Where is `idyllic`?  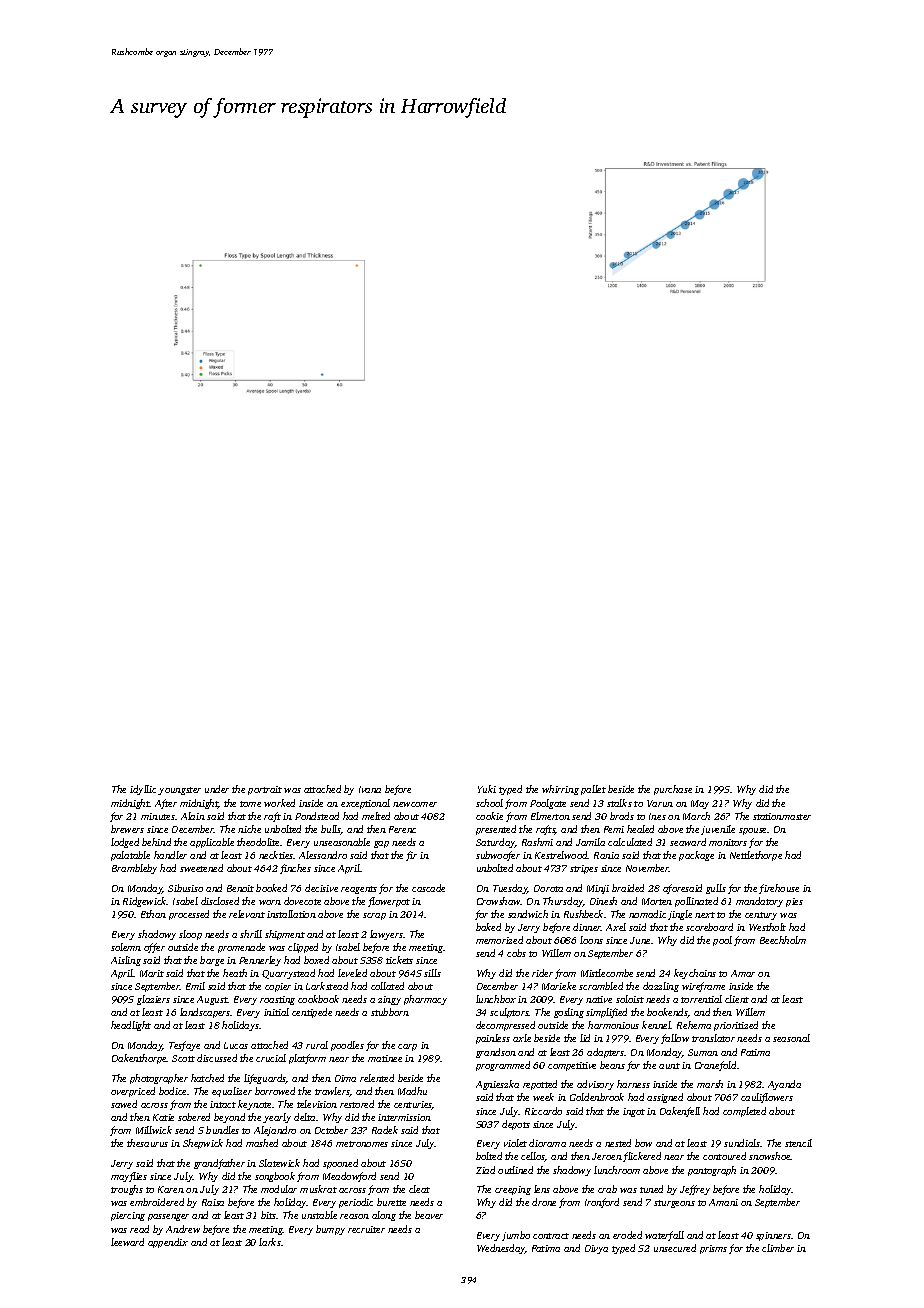 idyllic is located at coordinates (143, 790).
